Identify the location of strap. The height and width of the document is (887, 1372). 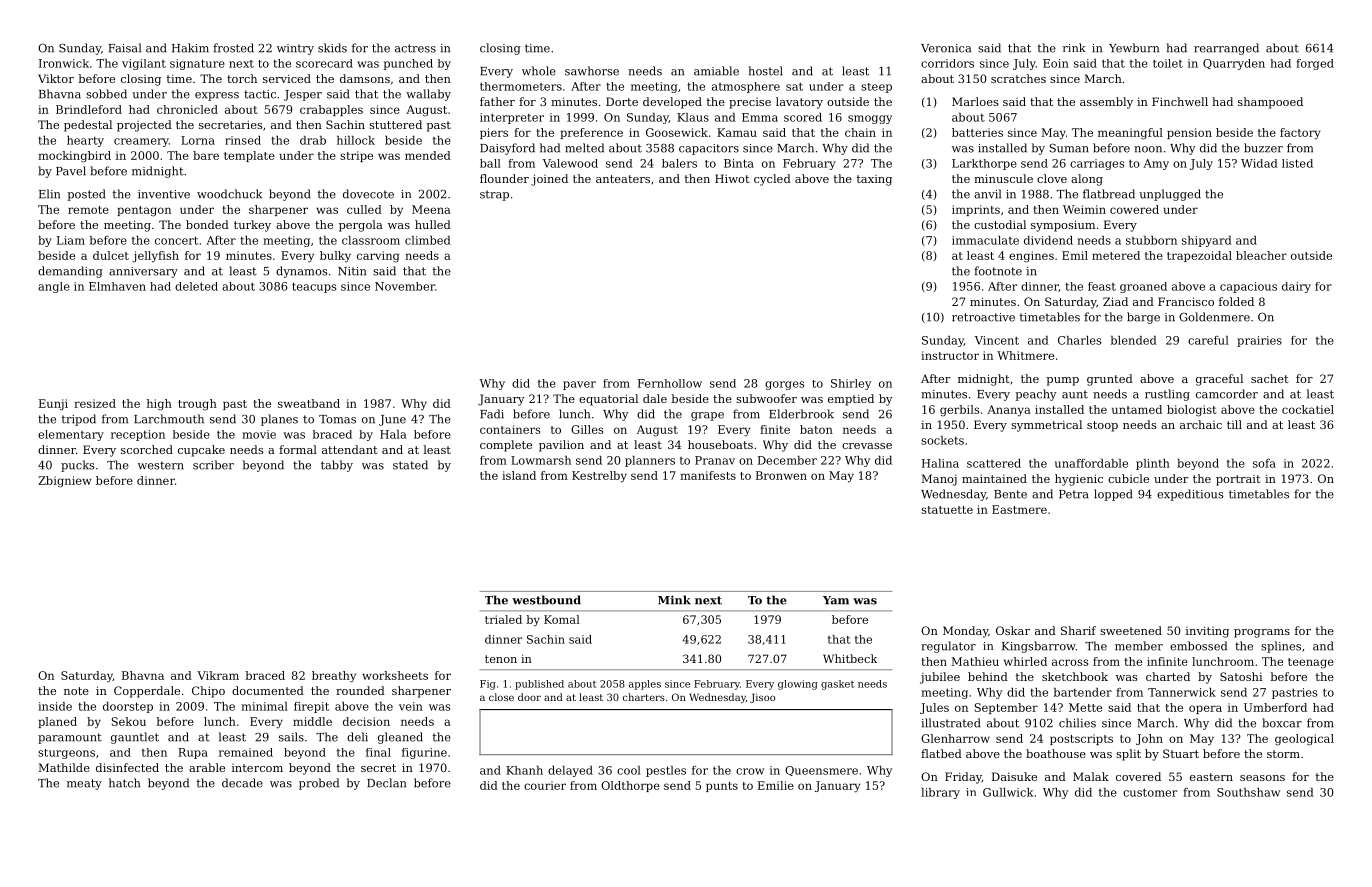
(494, 195).
